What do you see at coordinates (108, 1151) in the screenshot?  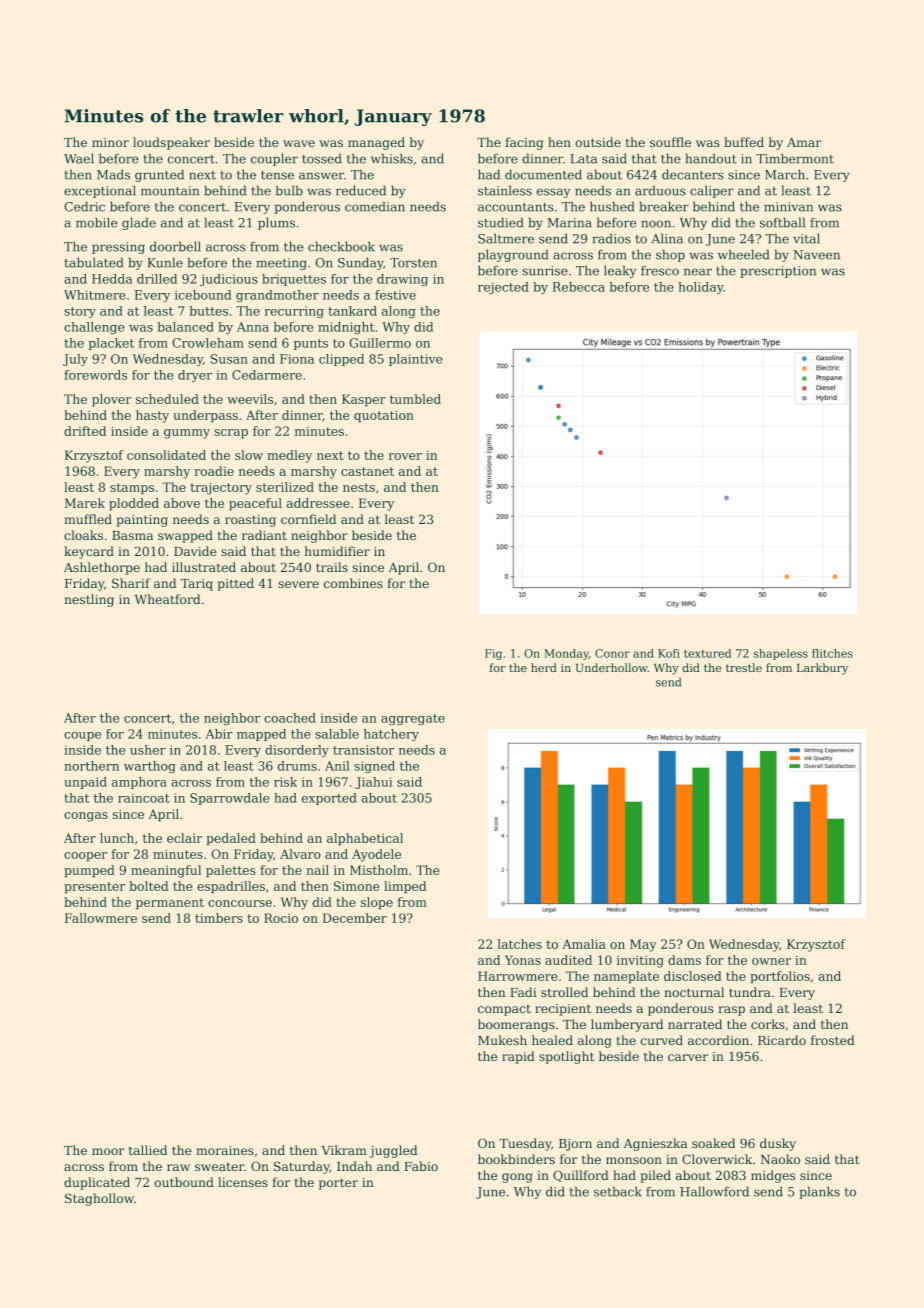 I see `moor` at bounding box center [108, 1151].
